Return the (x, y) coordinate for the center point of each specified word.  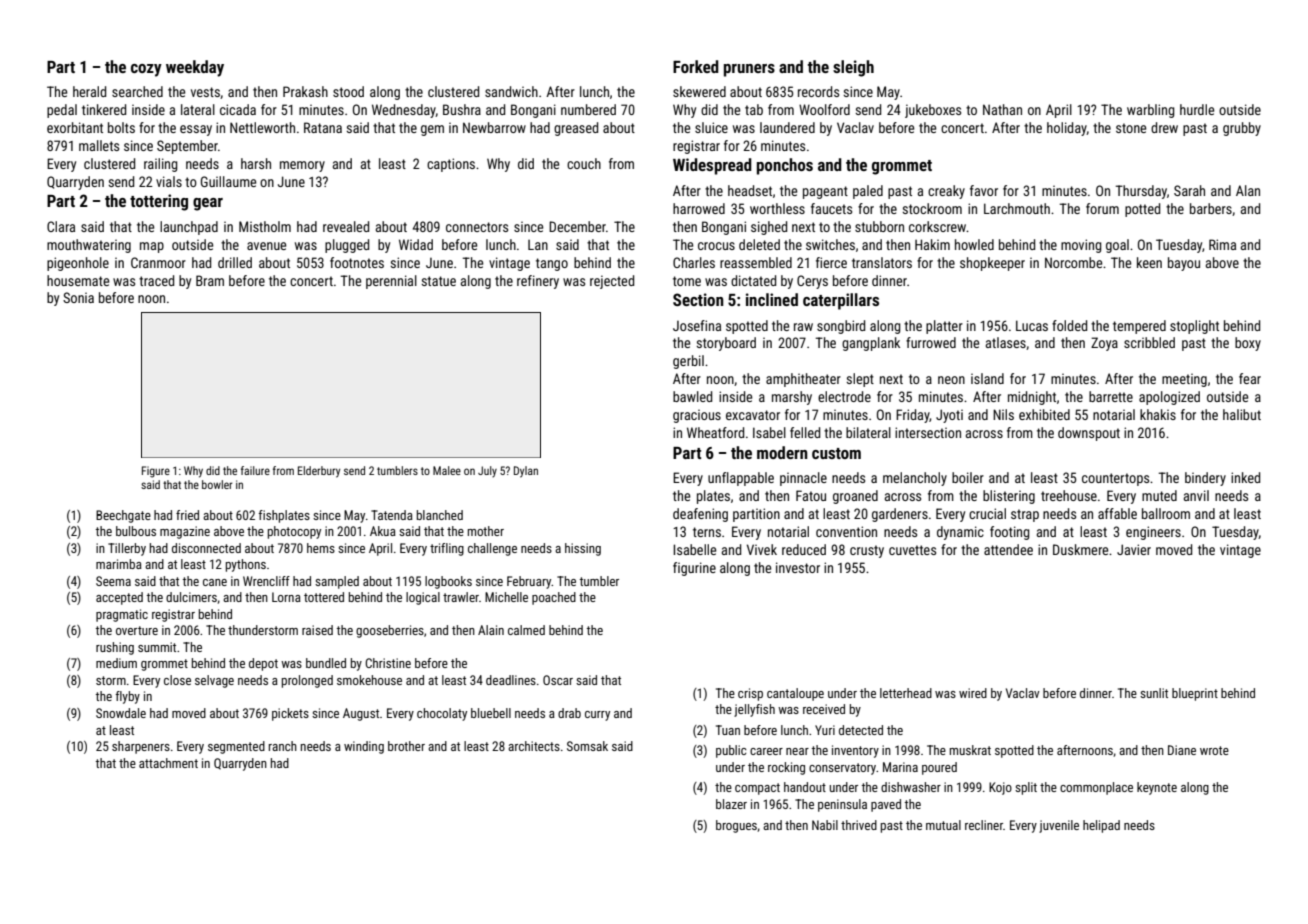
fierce (831, 262)
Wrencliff (266, 581)
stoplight (1194, 327)
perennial (391, 282)
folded (1069, 325)
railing (160, 165)
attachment (168, 763)
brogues (736, 826)
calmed (526, 630)
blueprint (1195, 694)
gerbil (688, 362)
